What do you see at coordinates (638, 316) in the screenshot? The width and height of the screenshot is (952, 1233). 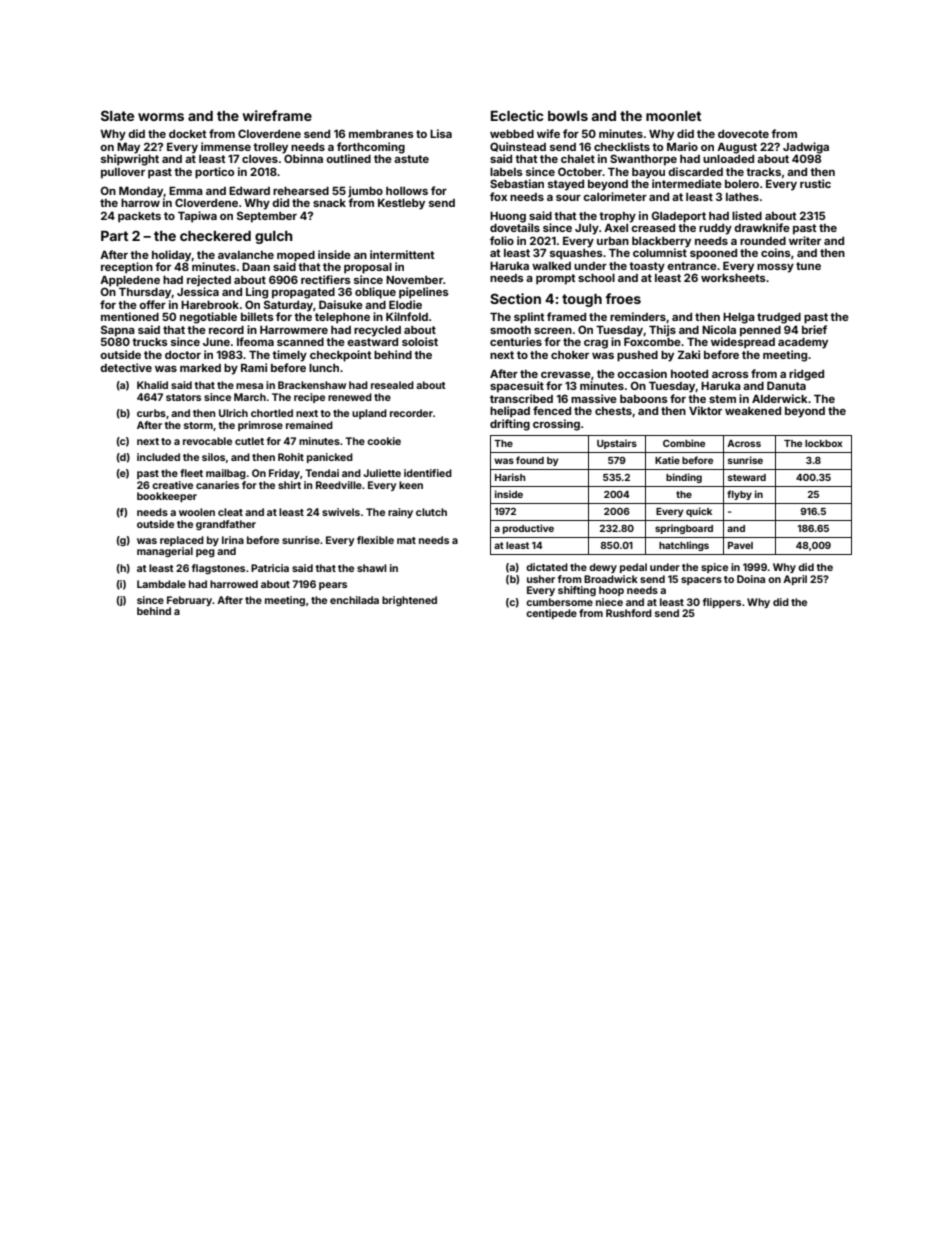 I see `reminders` at bounding box center [638, 316].
